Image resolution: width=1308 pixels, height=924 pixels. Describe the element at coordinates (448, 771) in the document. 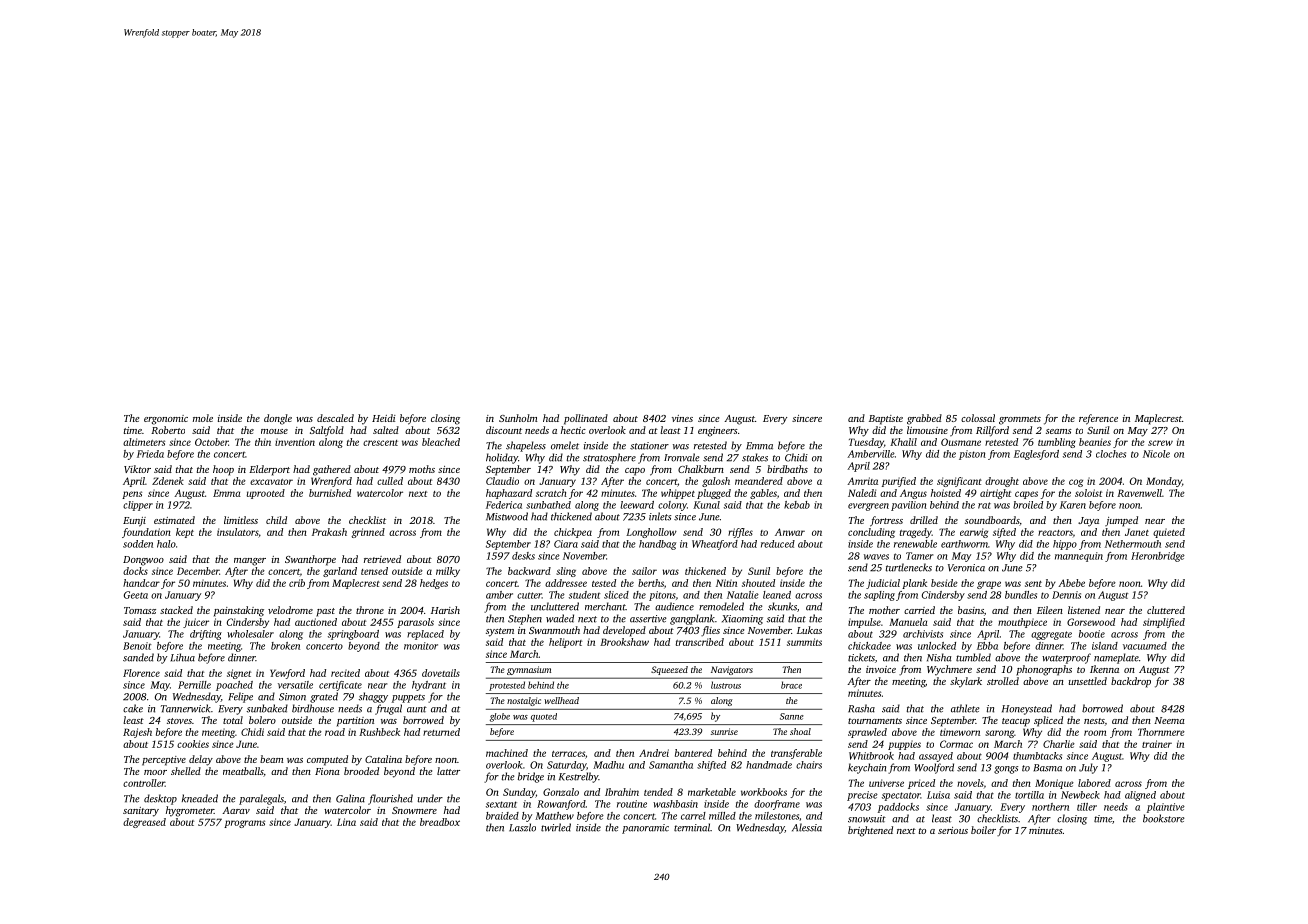

I see `latter` at that location.
